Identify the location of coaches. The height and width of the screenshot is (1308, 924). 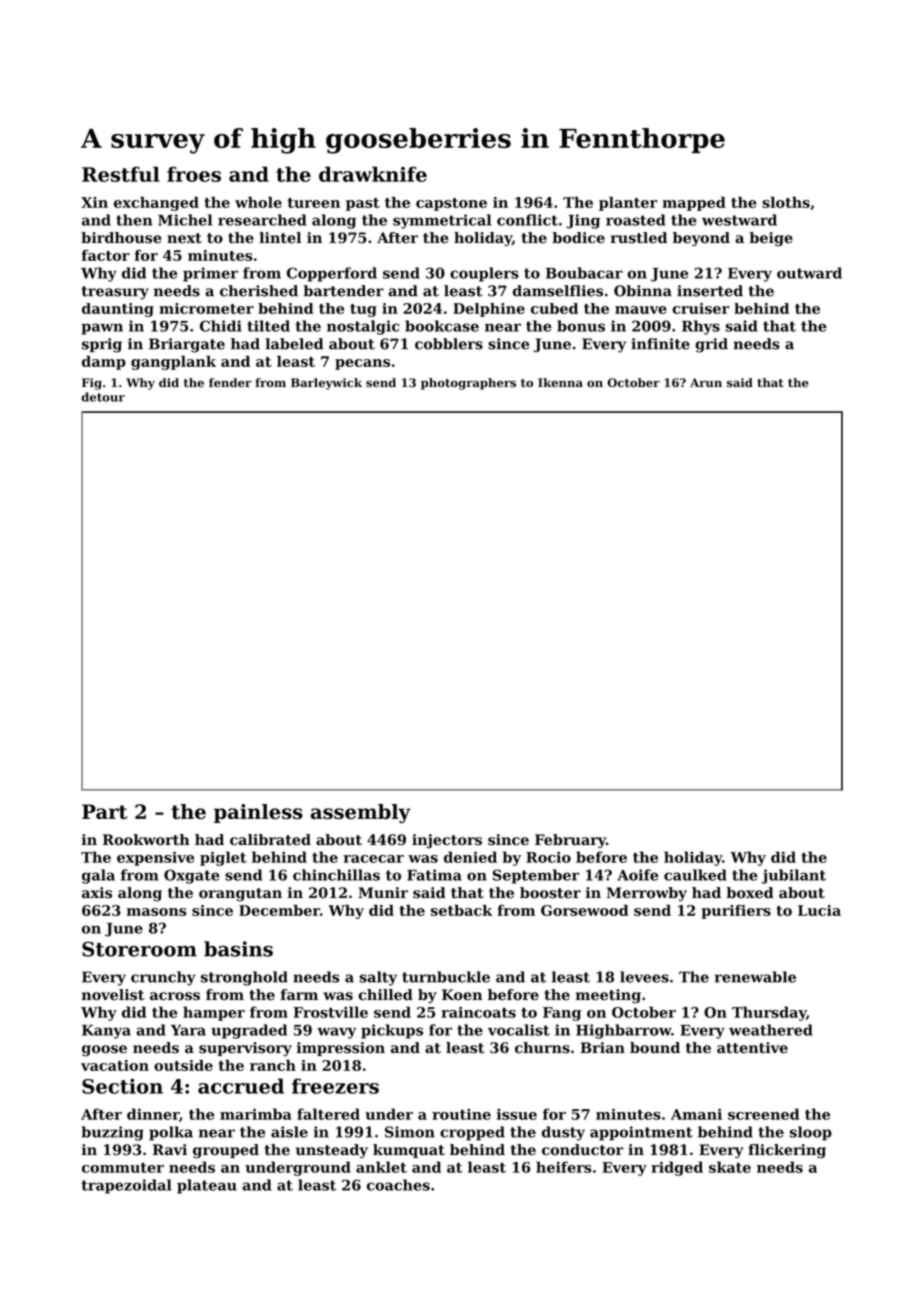
(398, 1185).
